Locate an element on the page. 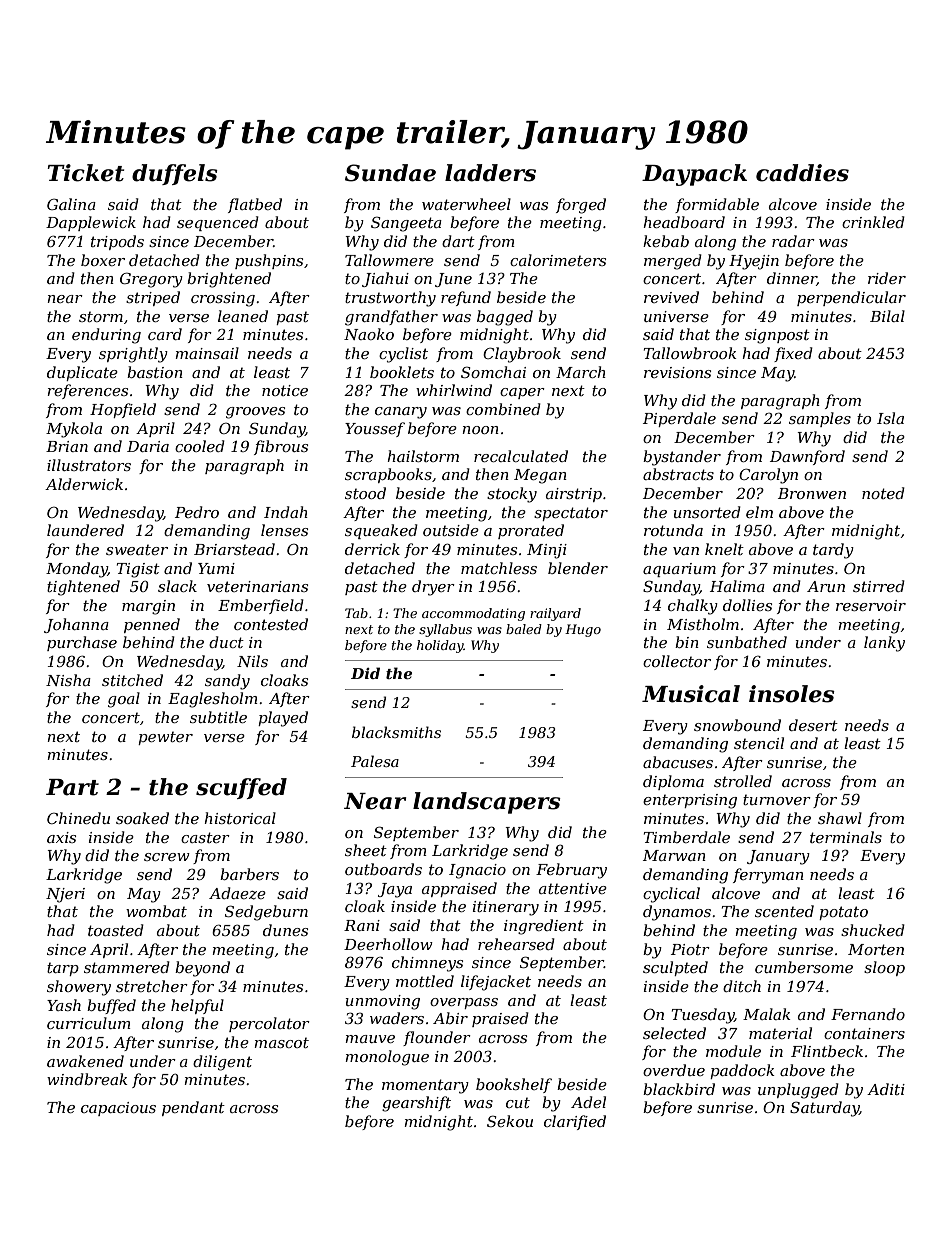 This page has width=952, height=1233. crossing is located at coordinates (223, 299).
